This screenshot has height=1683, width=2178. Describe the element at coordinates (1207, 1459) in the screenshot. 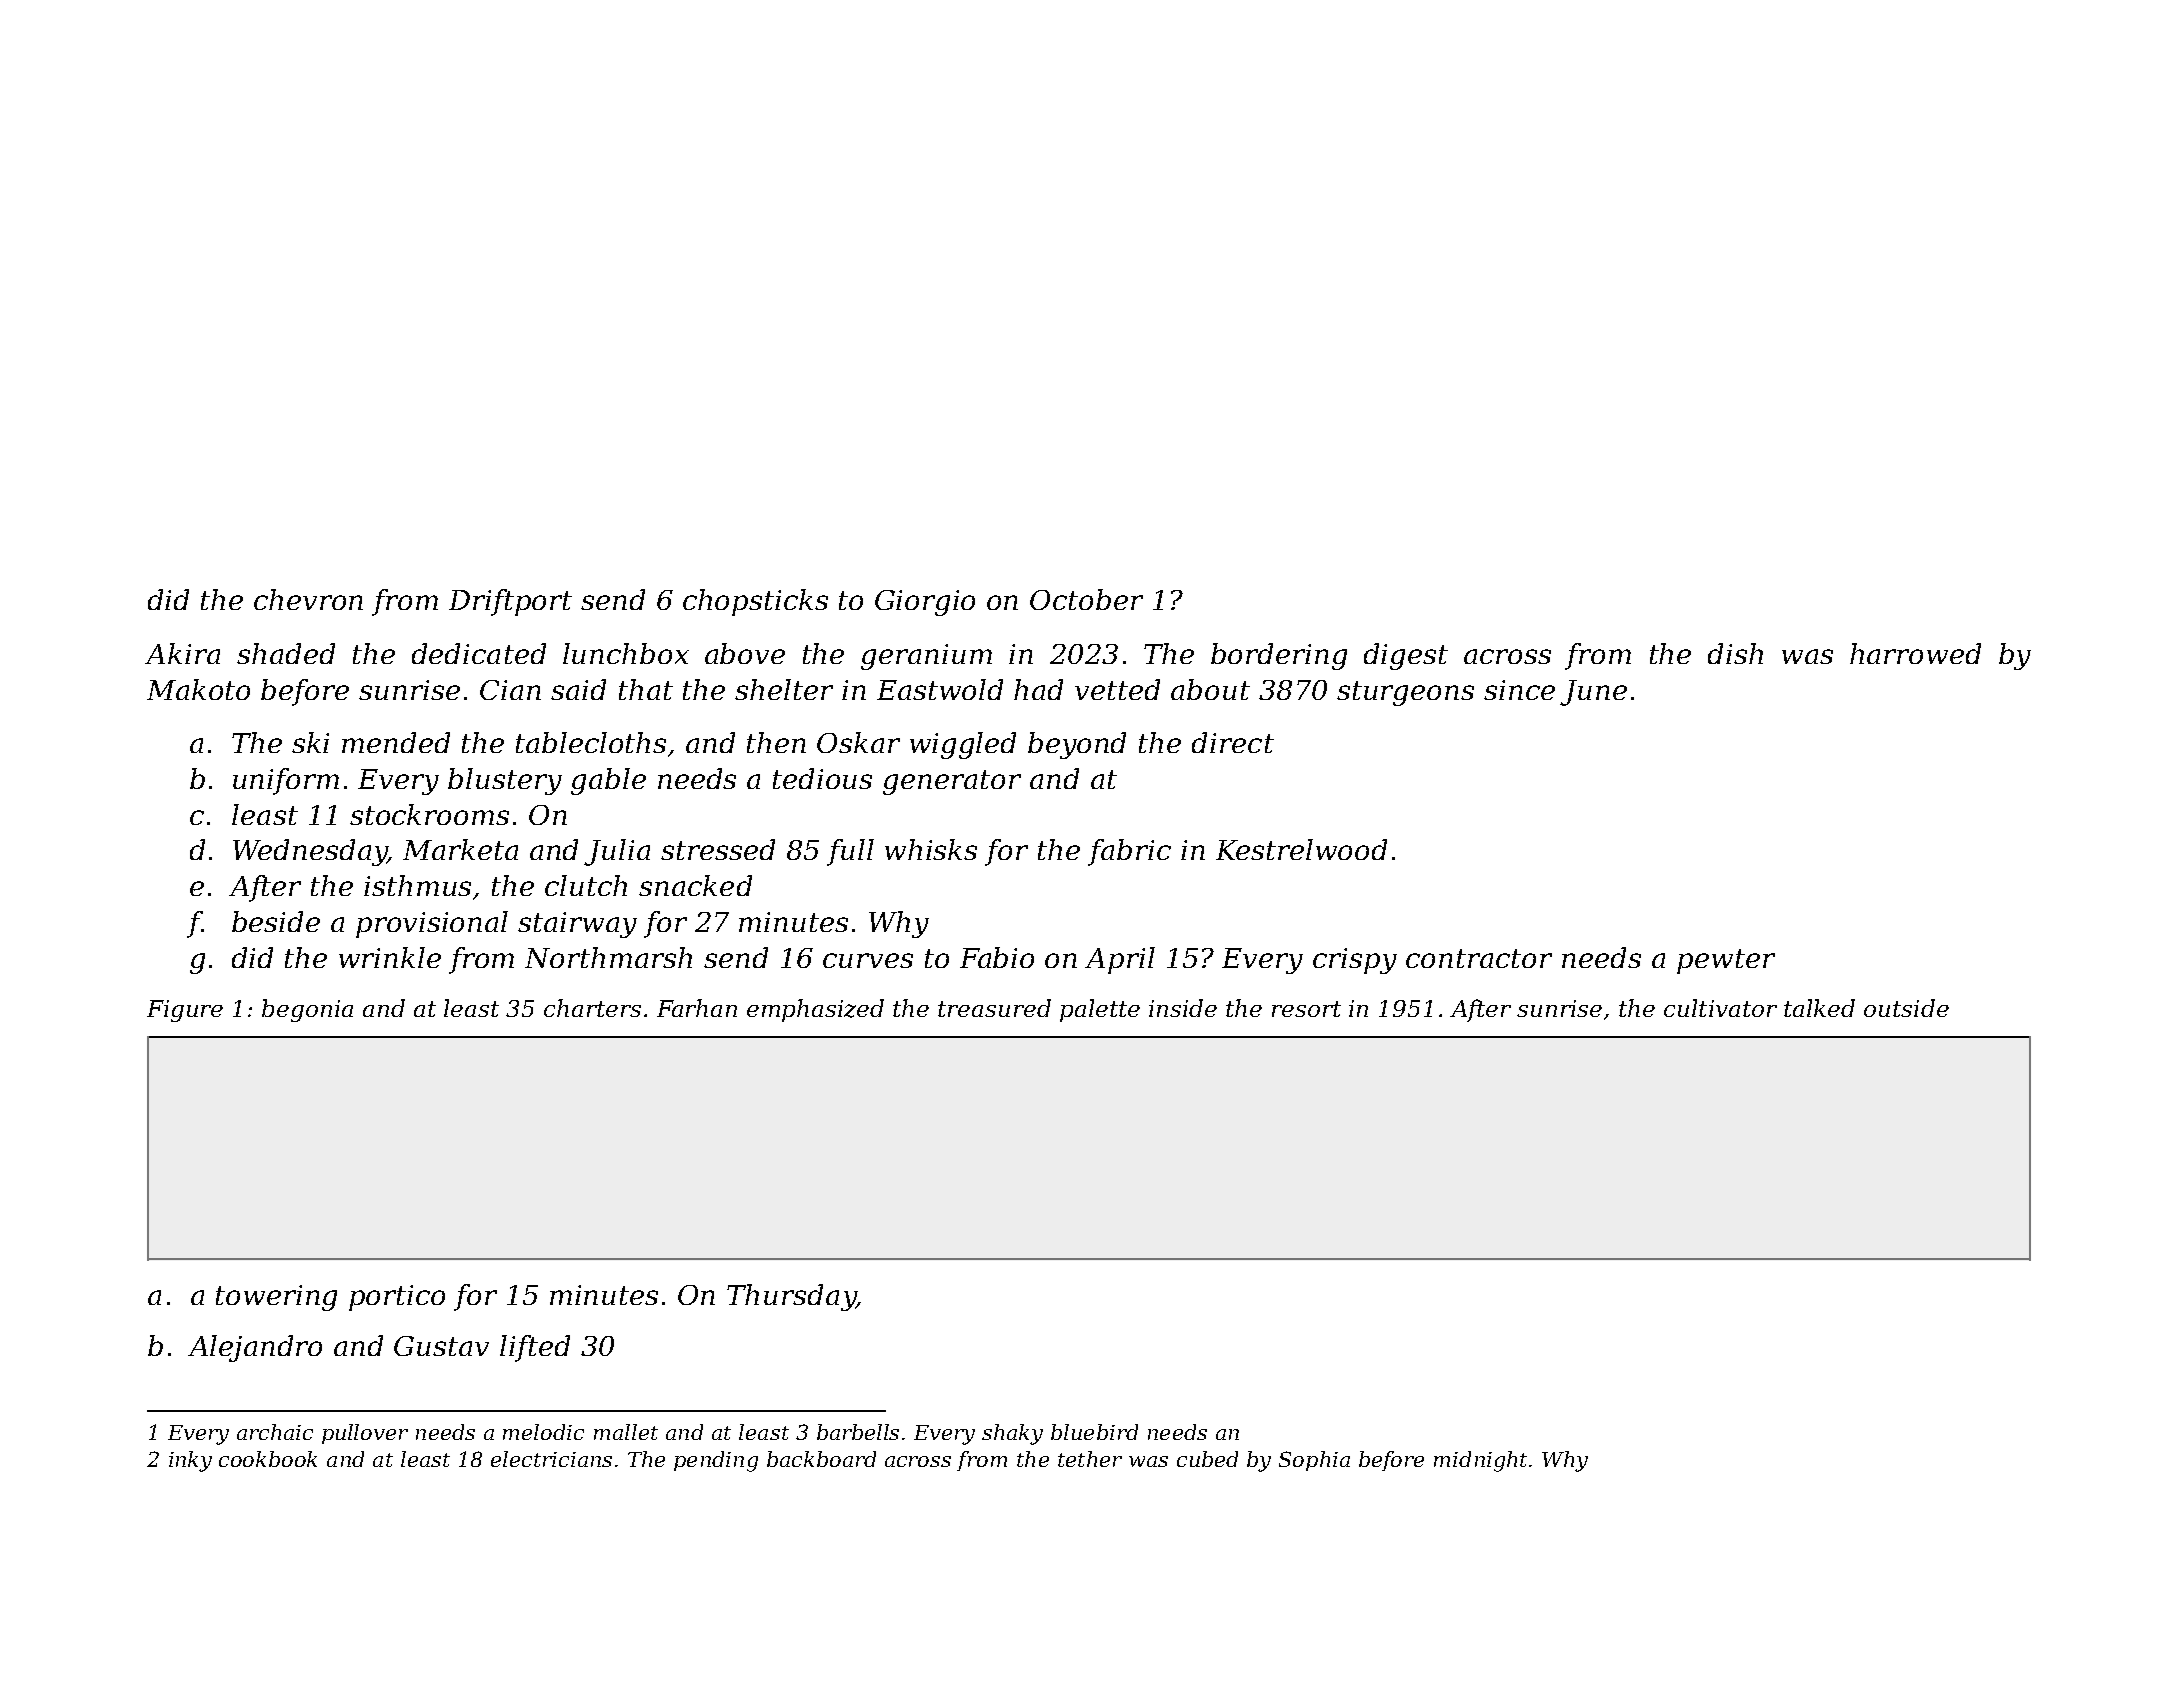

I see `cubed` at that location.
